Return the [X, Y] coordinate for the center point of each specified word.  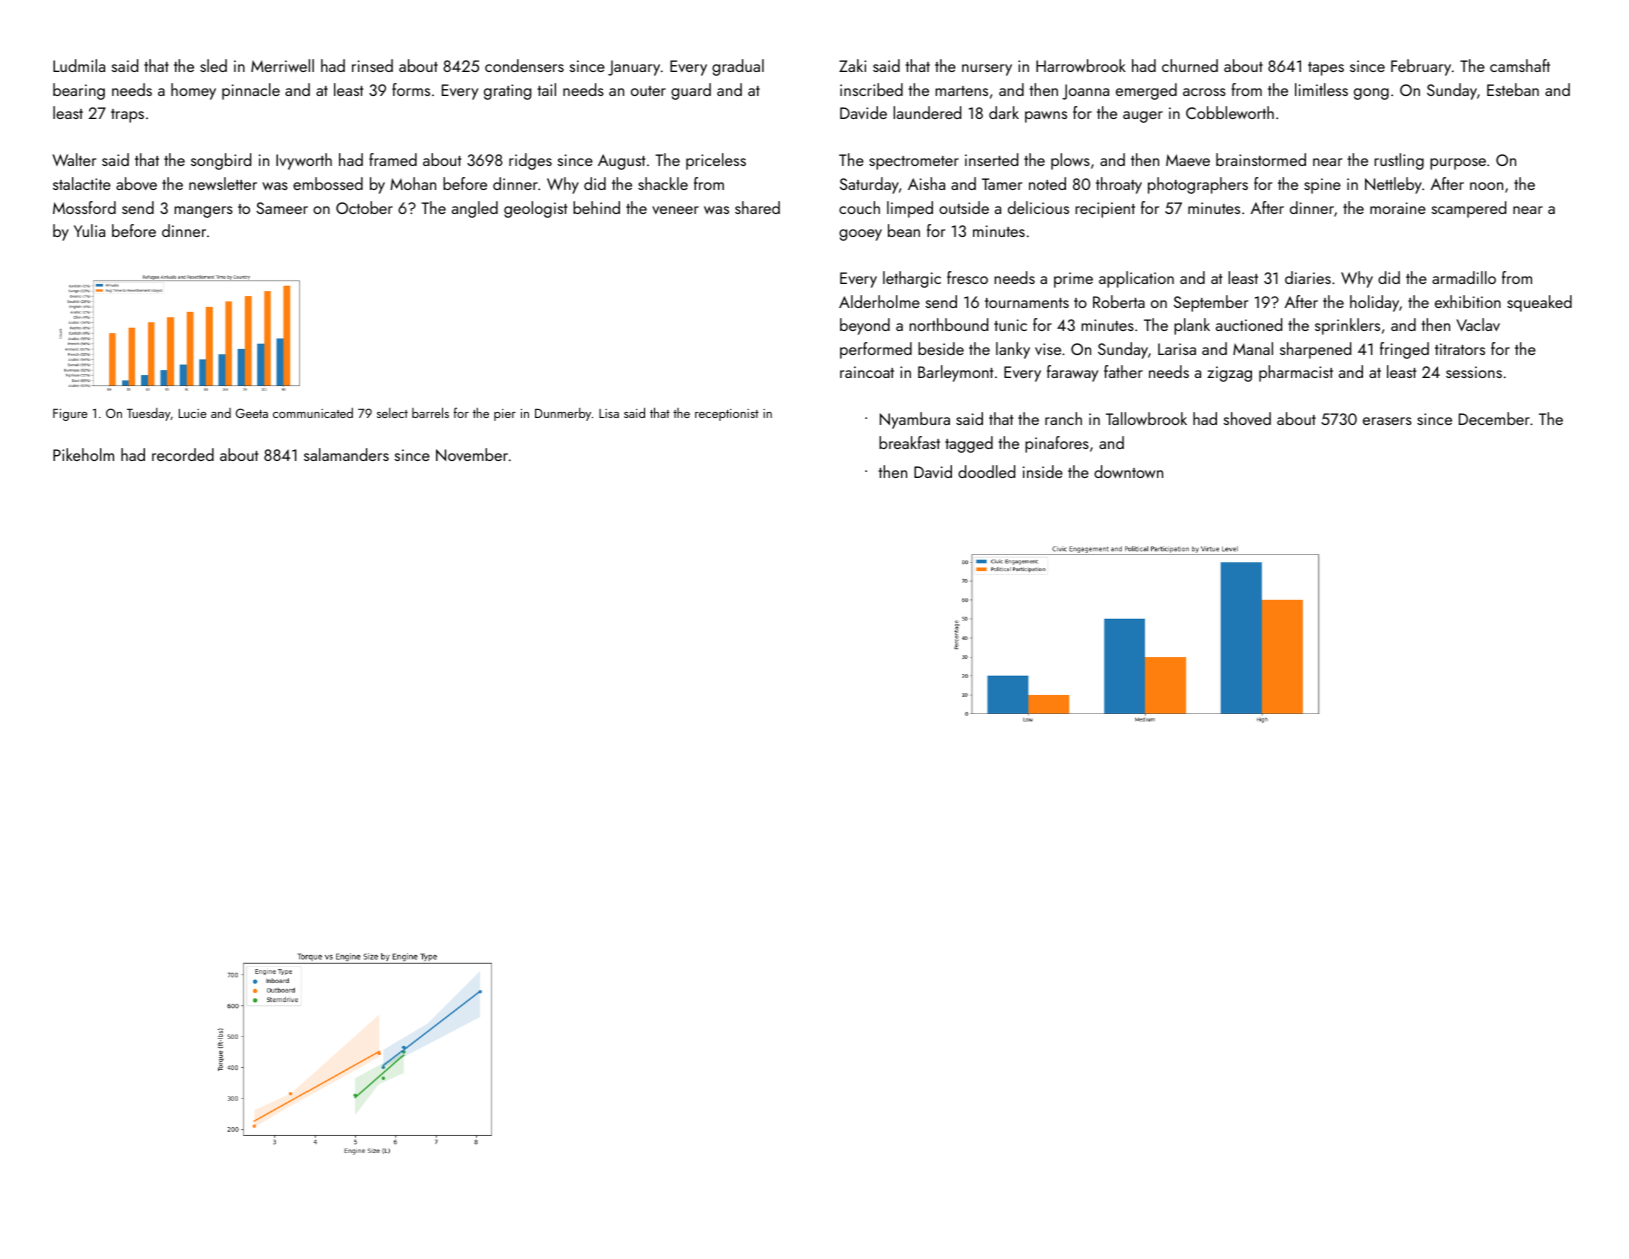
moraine [1398, 208]
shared [757, 207]
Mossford [84, 207]
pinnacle [251, 91]
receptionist [727, 415]
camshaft [1520, 65]
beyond [865, 326]
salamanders [346, 454]
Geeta [252, 413]
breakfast [909, 442]
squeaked [1539, 303]
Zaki [852, 65]
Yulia [89, 230]
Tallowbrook [1146, 418]
